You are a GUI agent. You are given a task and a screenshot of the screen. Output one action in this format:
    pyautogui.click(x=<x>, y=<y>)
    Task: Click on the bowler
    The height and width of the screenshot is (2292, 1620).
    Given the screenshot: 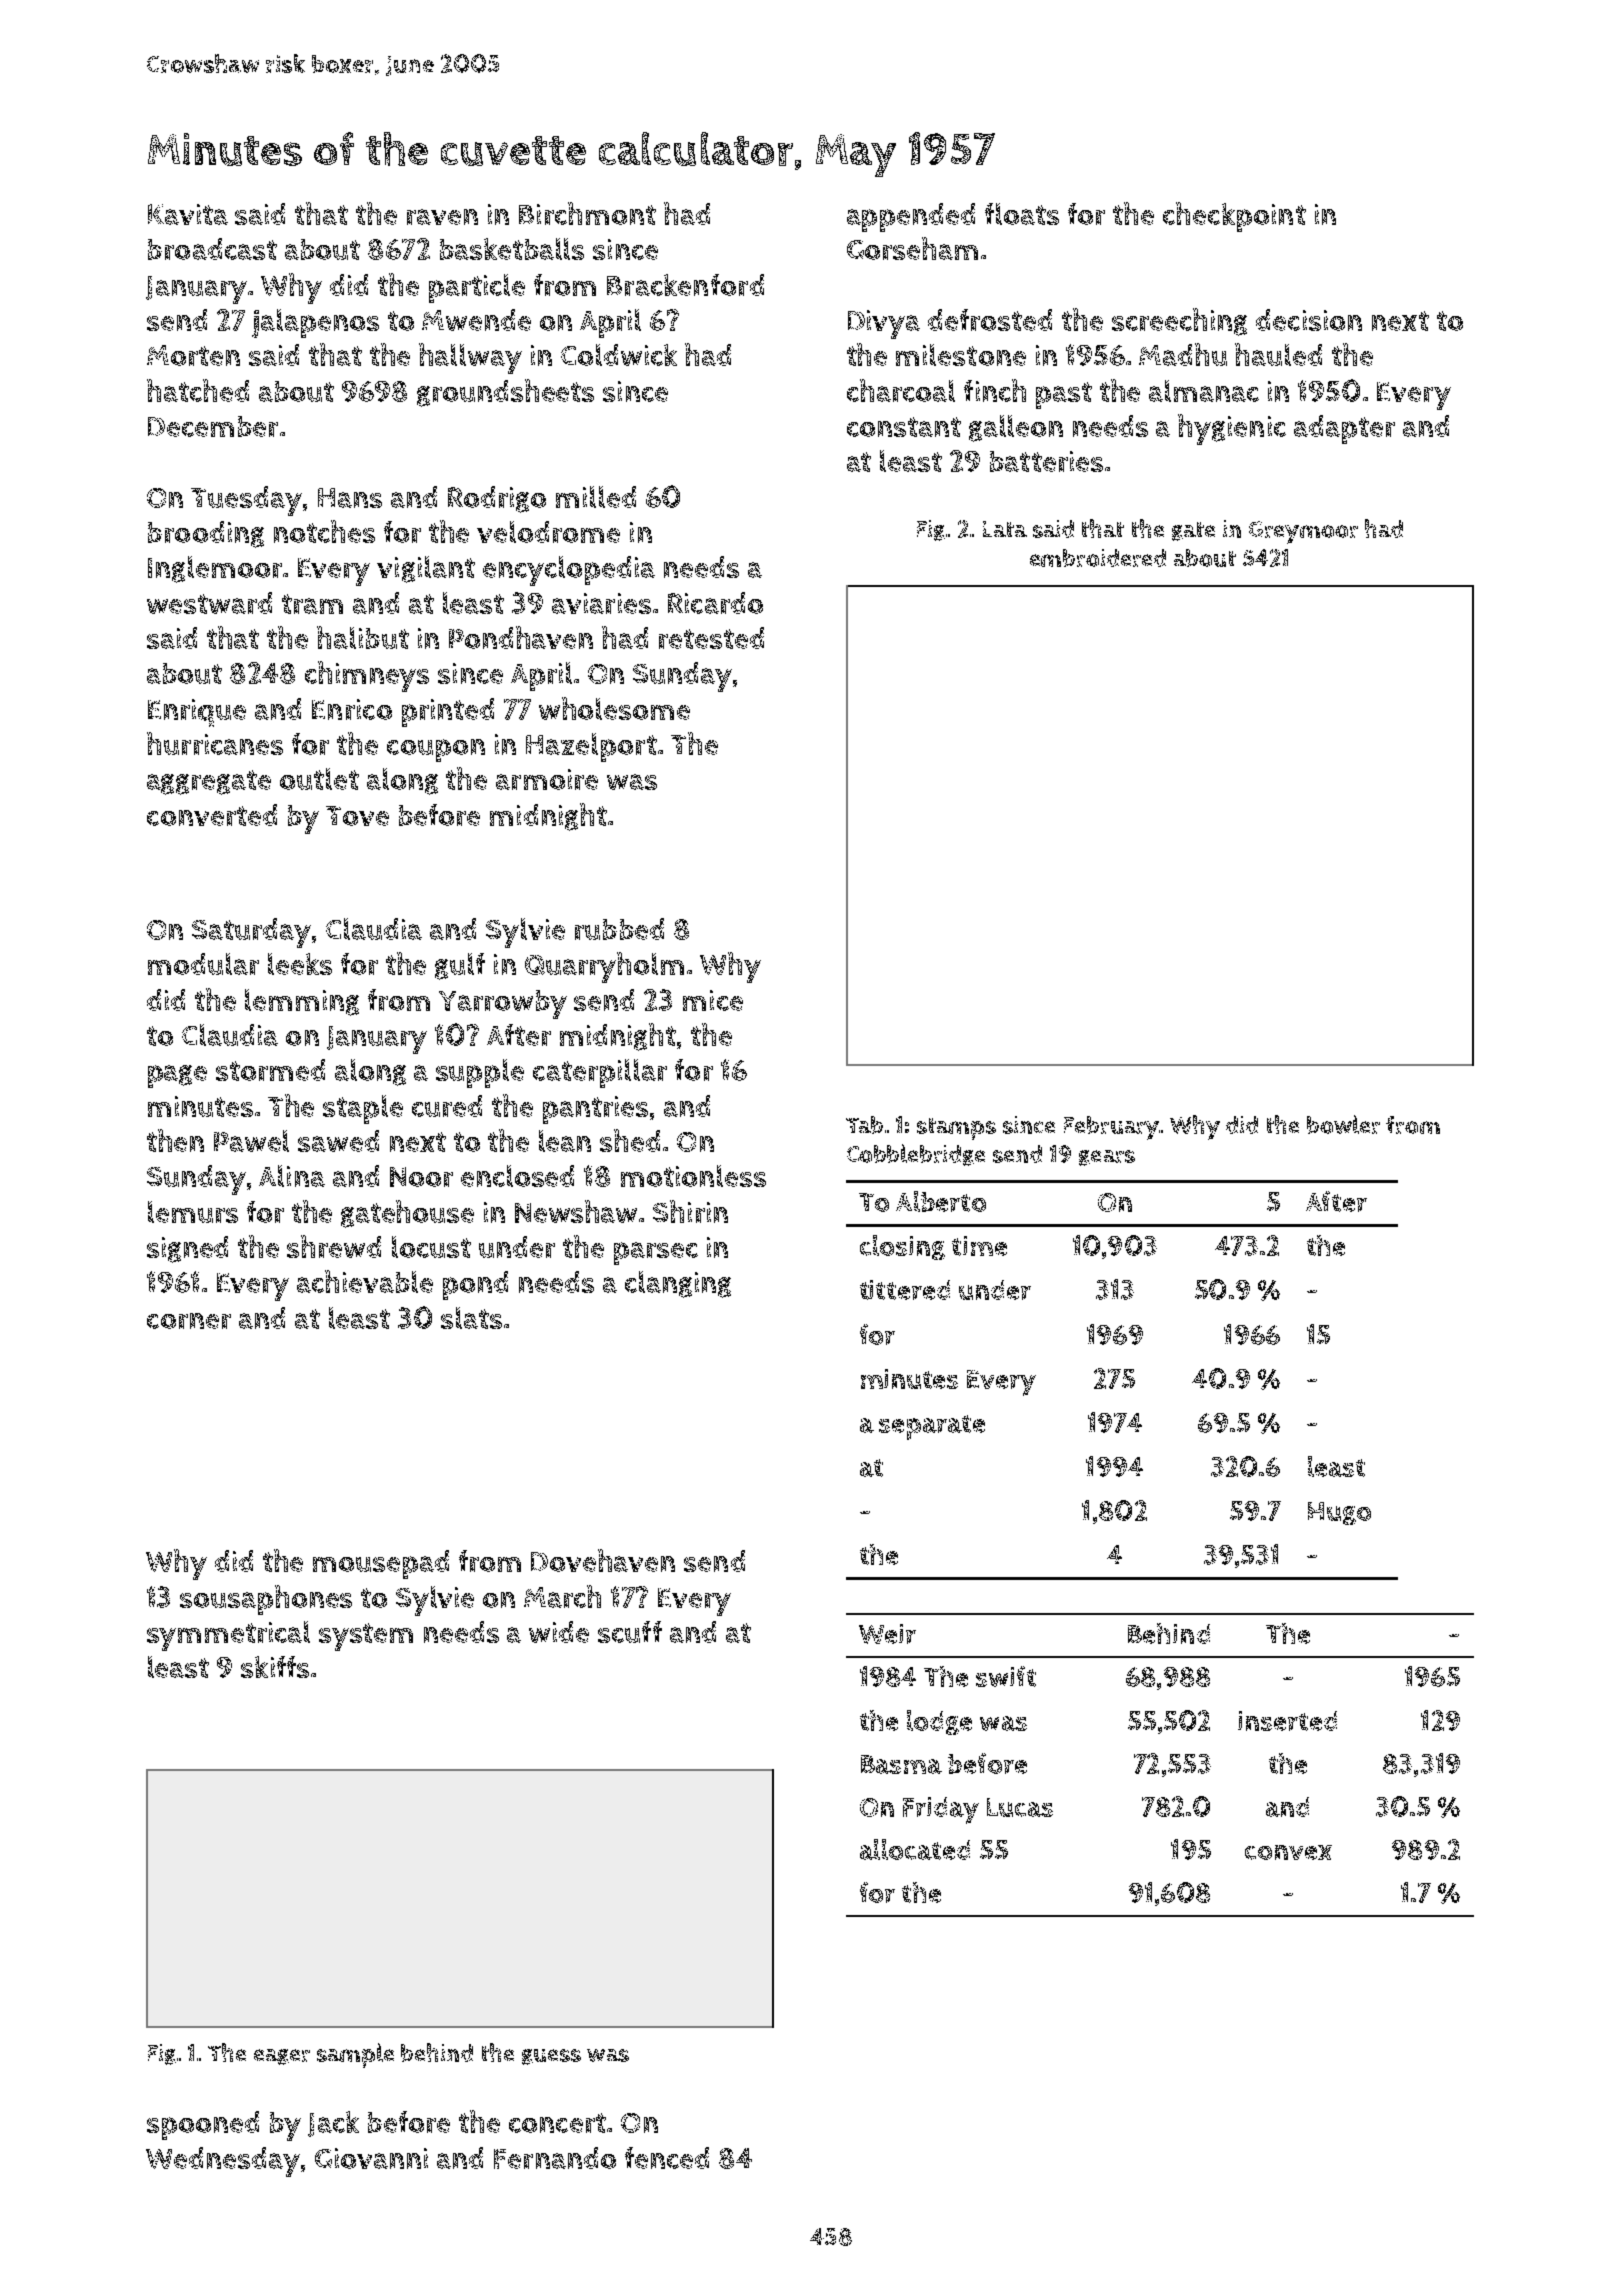 What is the action you would take?
    pyautogui.click(x=1343, y=1124)
